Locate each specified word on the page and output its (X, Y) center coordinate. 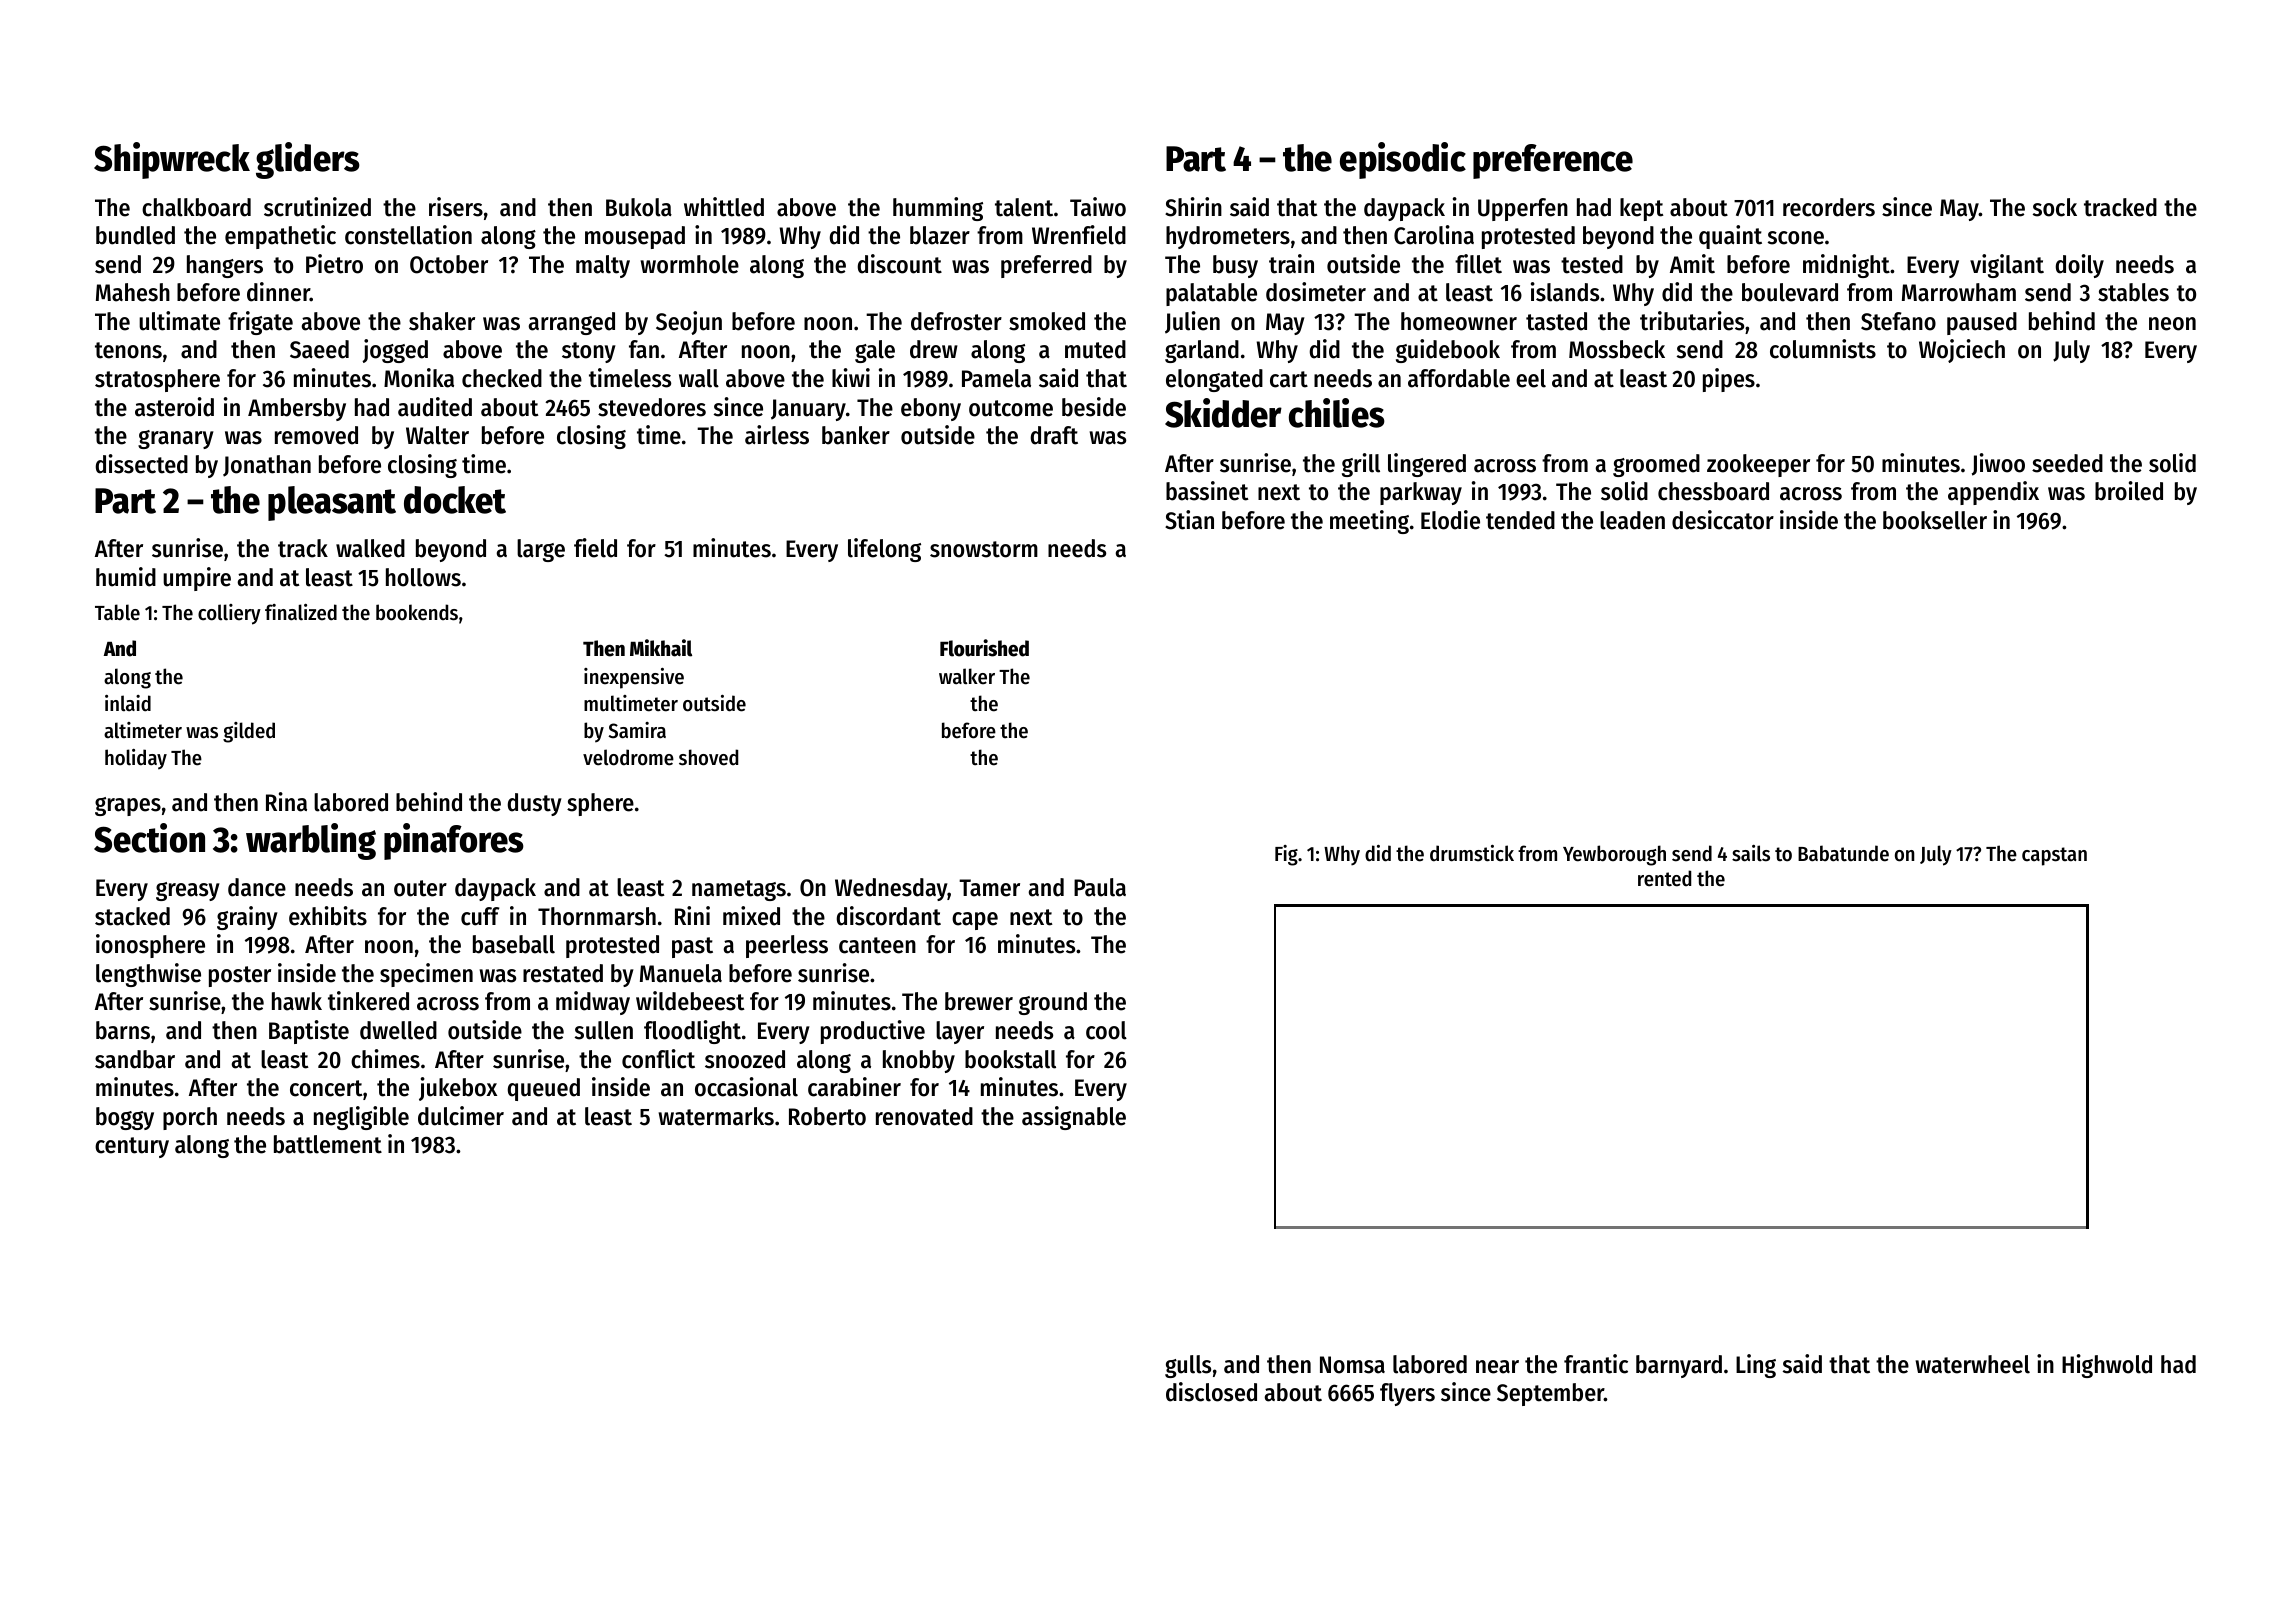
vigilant (2007, 266)
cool (1106, 1030)
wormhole (689, 264)
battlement (328, 1144)
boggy (125, 1118)
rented (1664, 878)
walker (967, 676)
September (1550, 1394)
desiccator (1723, 520)
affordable (1459, 378)
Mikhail (661, 648)
